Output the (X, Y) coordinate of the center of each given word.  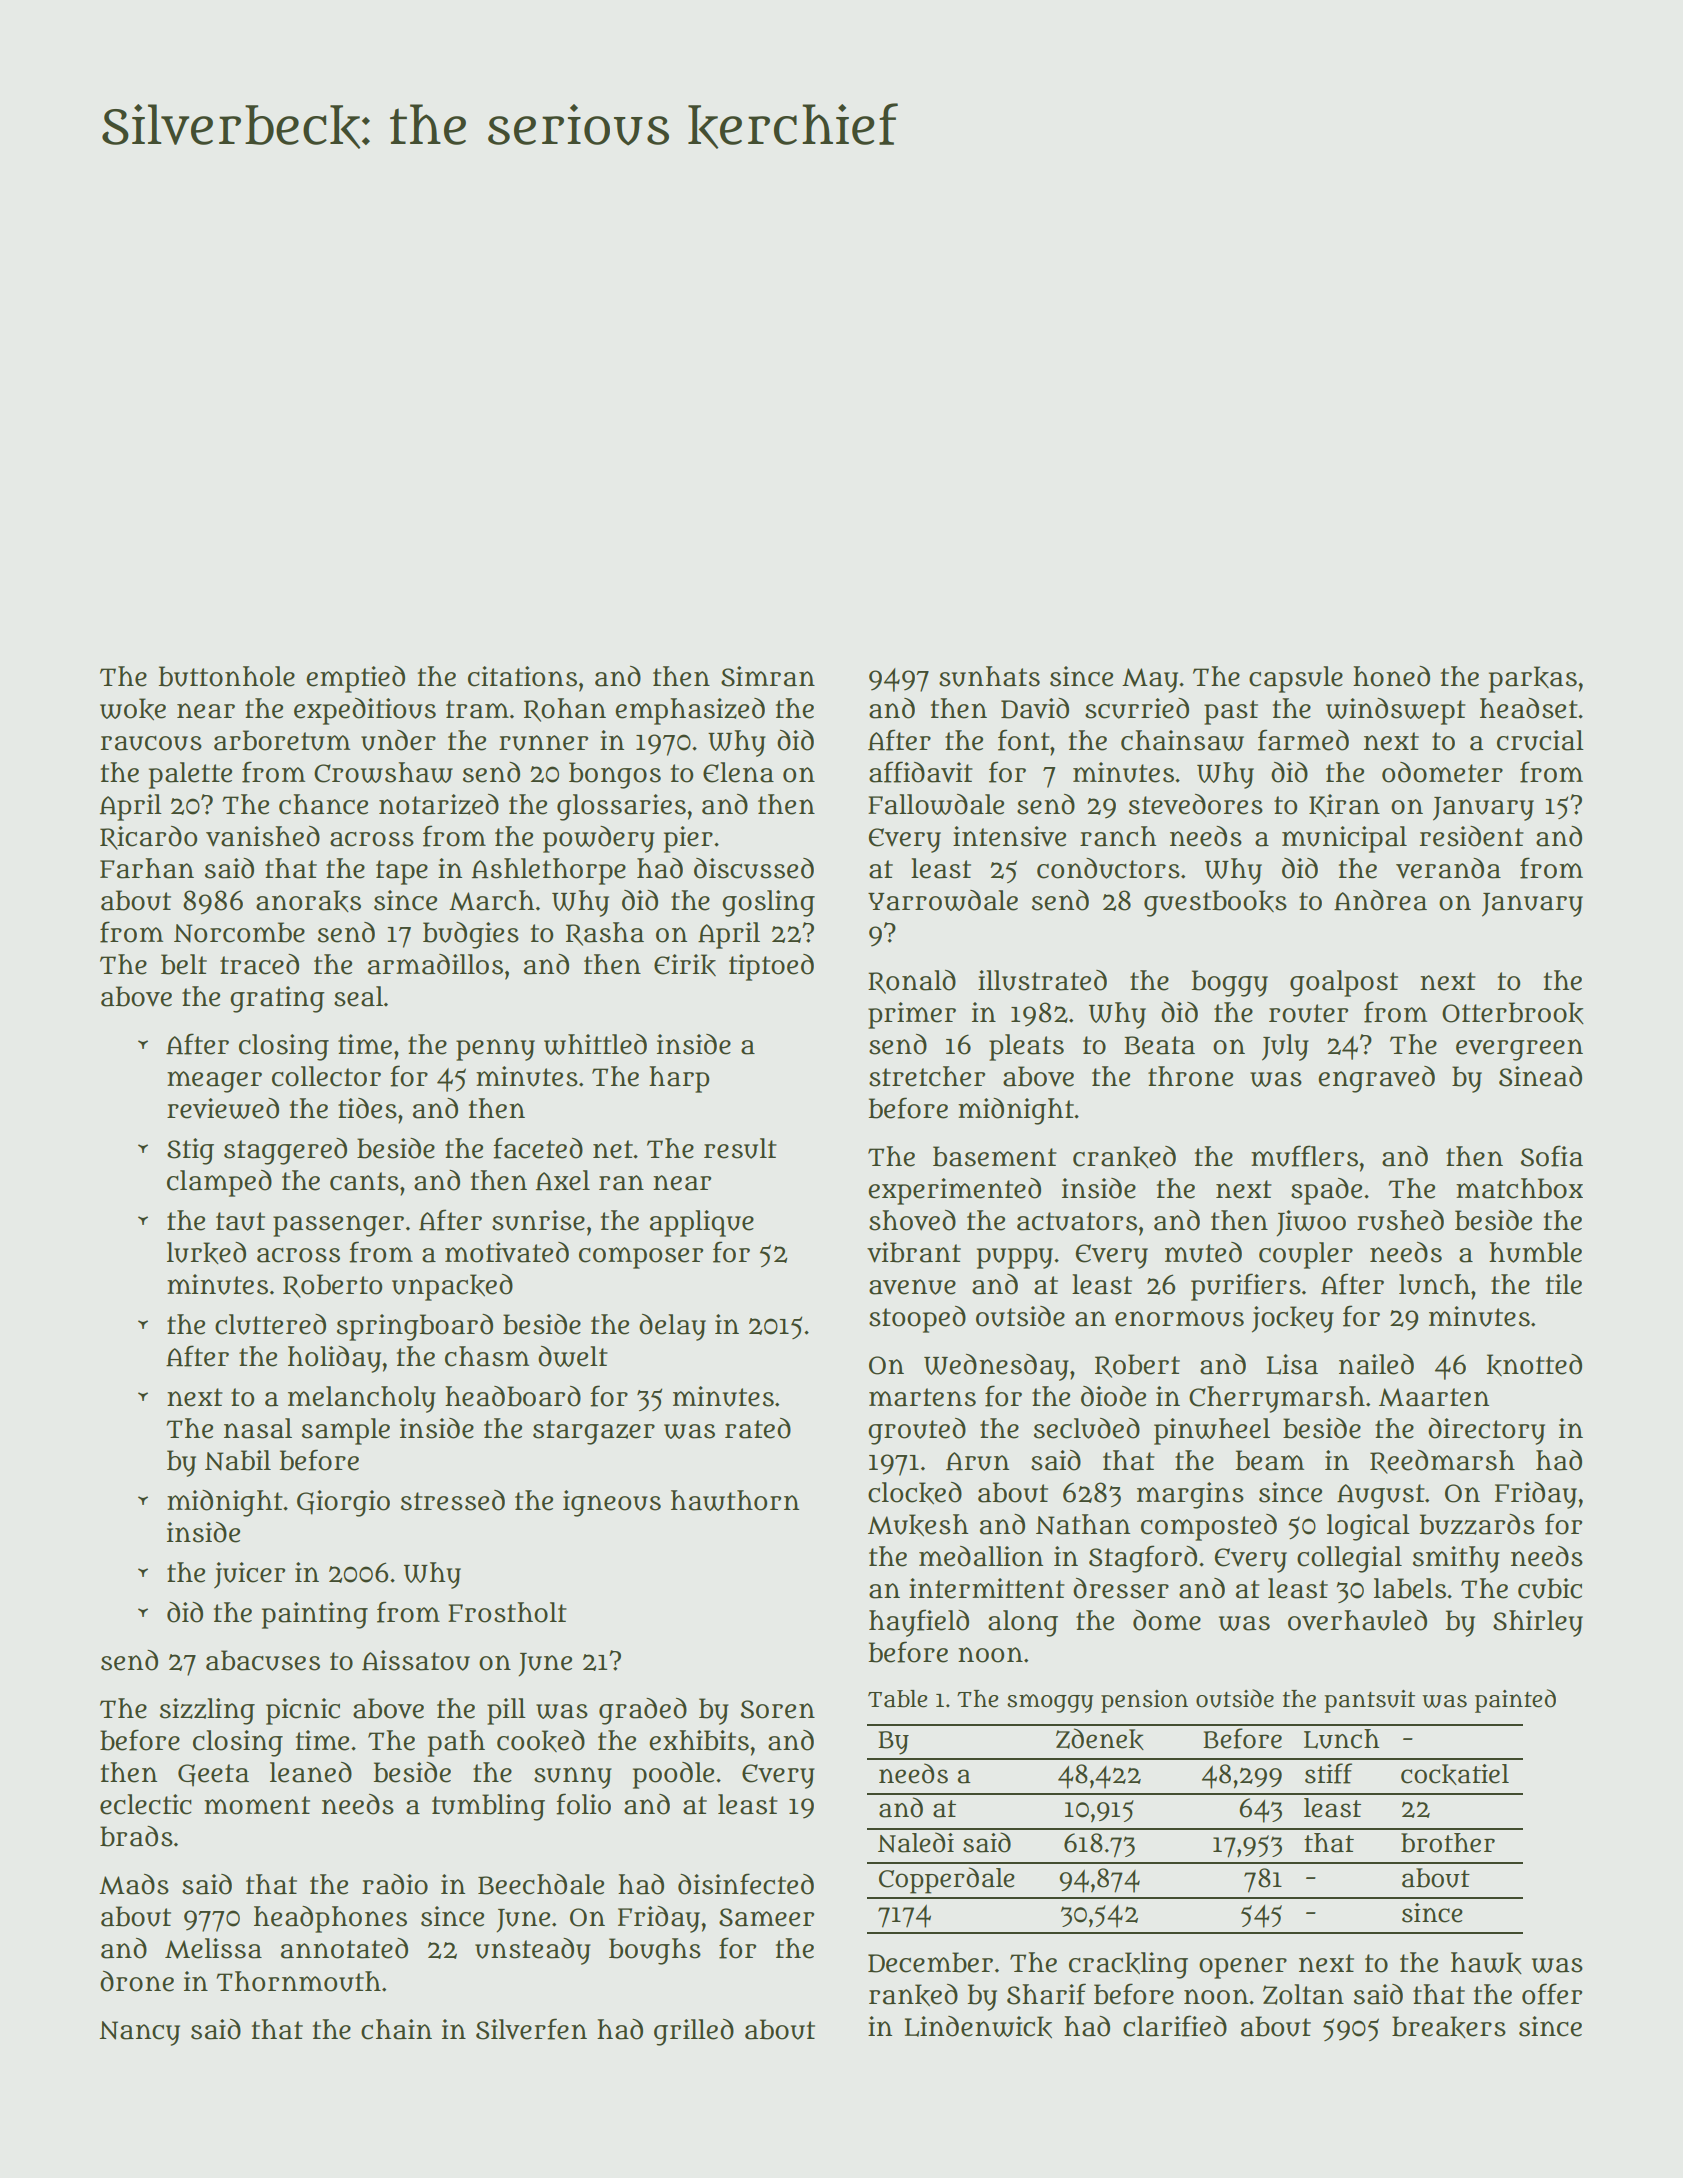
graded (643, 1711)
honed (1391, 676)
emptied (355, 679)
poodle (673, 1775)
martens (922, 1397)
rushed (1400, 1220)
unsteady (533, 1951)
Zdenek (1100, 1739)
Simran (768, 676)
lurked (206, 1253)
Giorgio (343, 1503)
